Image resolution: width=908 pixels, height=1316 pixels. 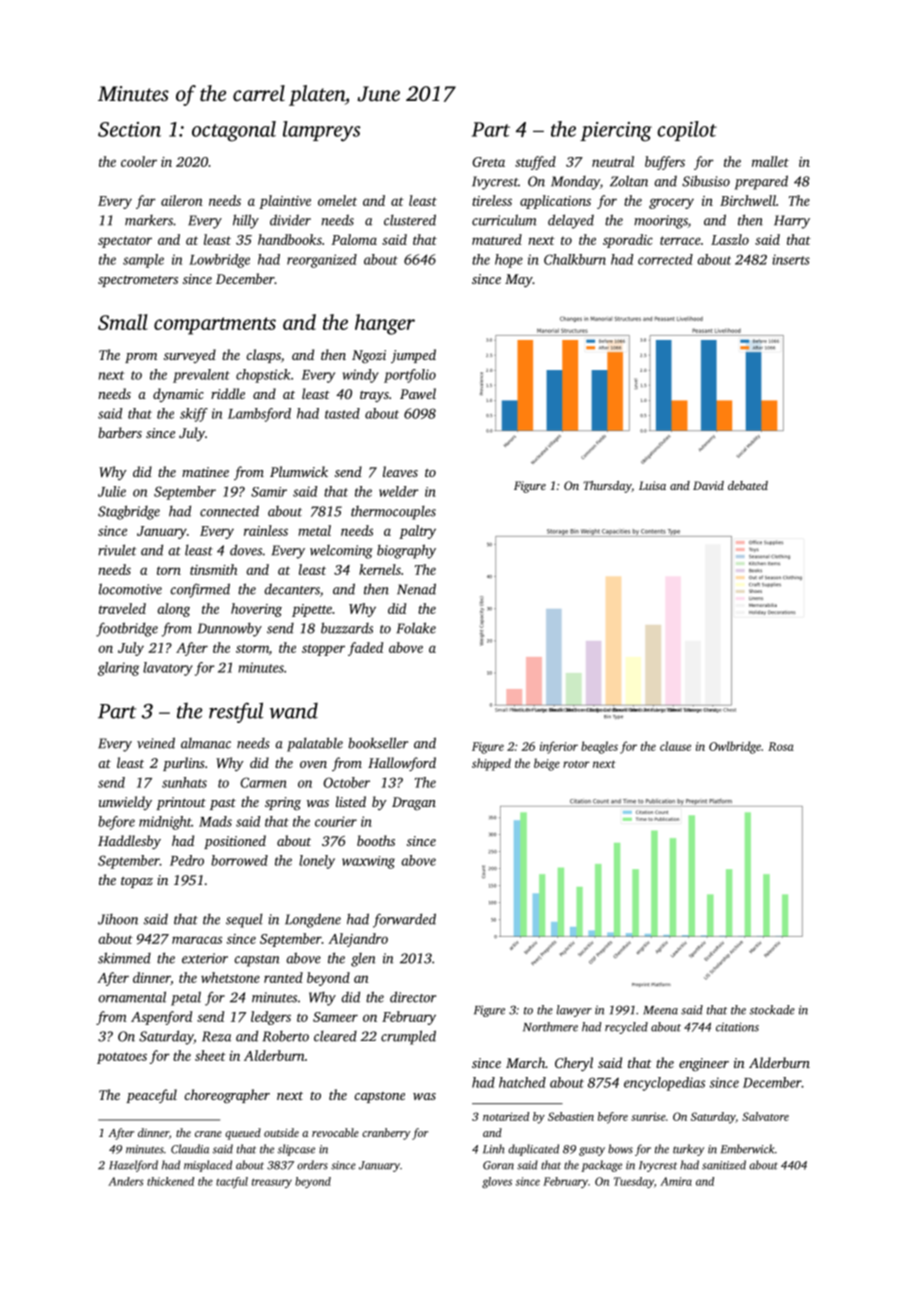 What do you see at coordinates (748, 485) in the screenshot?
I see `debated` at bounding box center [748, 485].
